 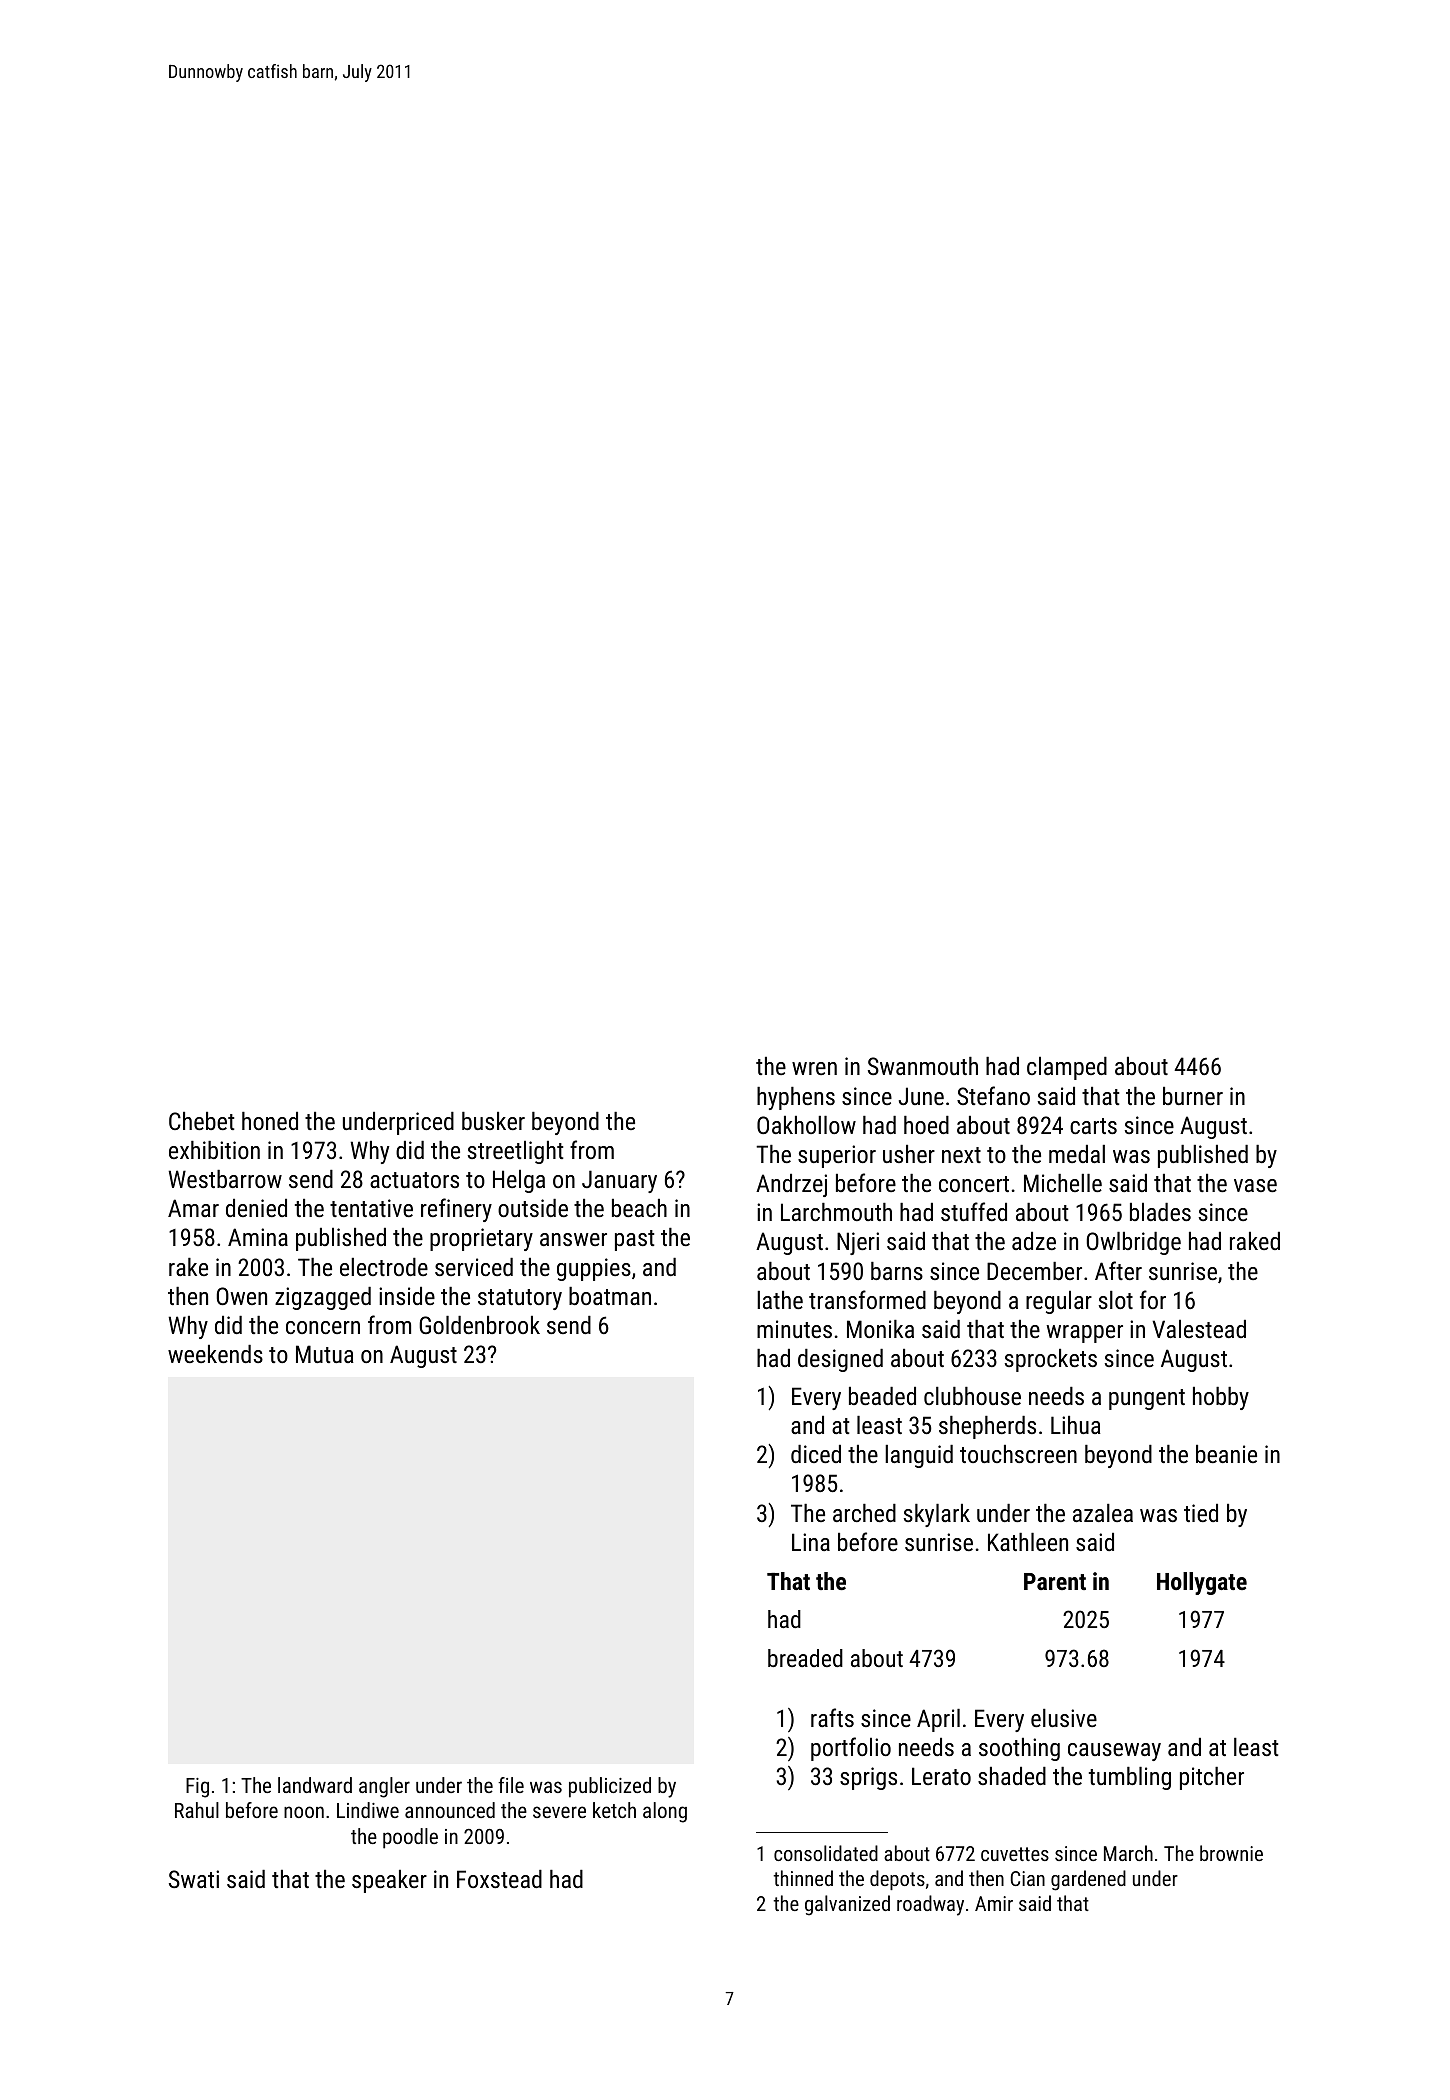 What do you see at coordinates (325, 1354) in the page?
I see `Mutua` at bounding box center [325, 1354].
